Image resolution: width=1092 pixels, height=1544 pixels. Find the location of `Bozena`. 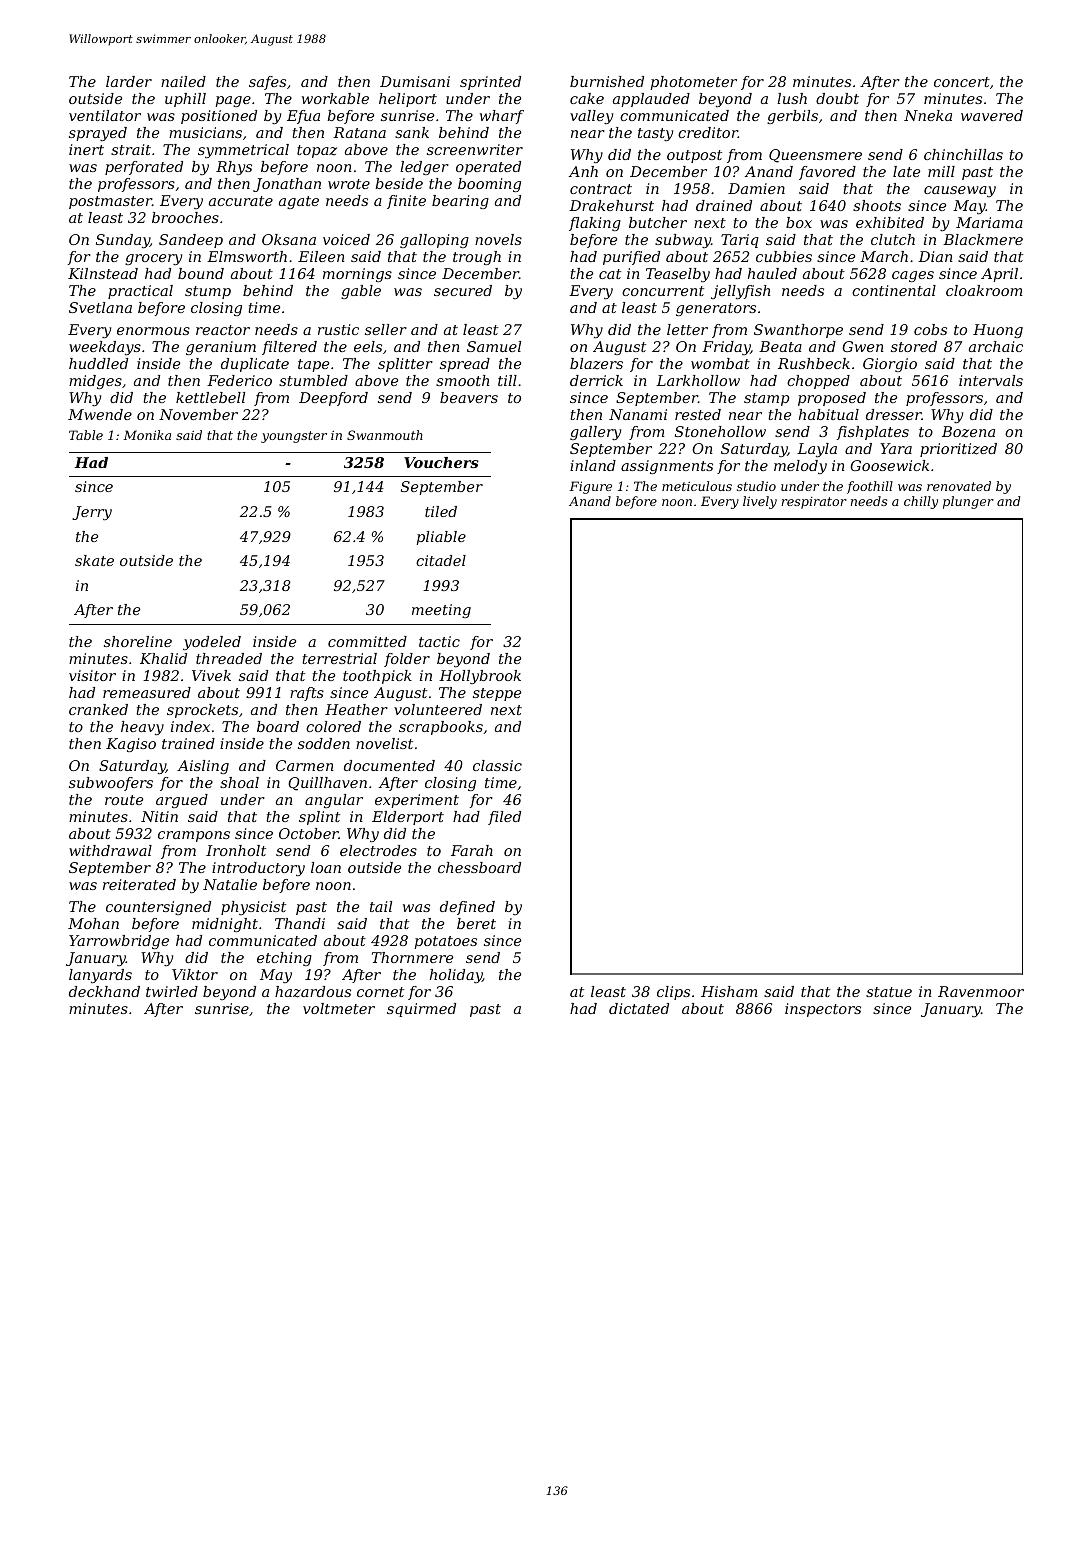

Bozena is located at coordinates (968, 431).
